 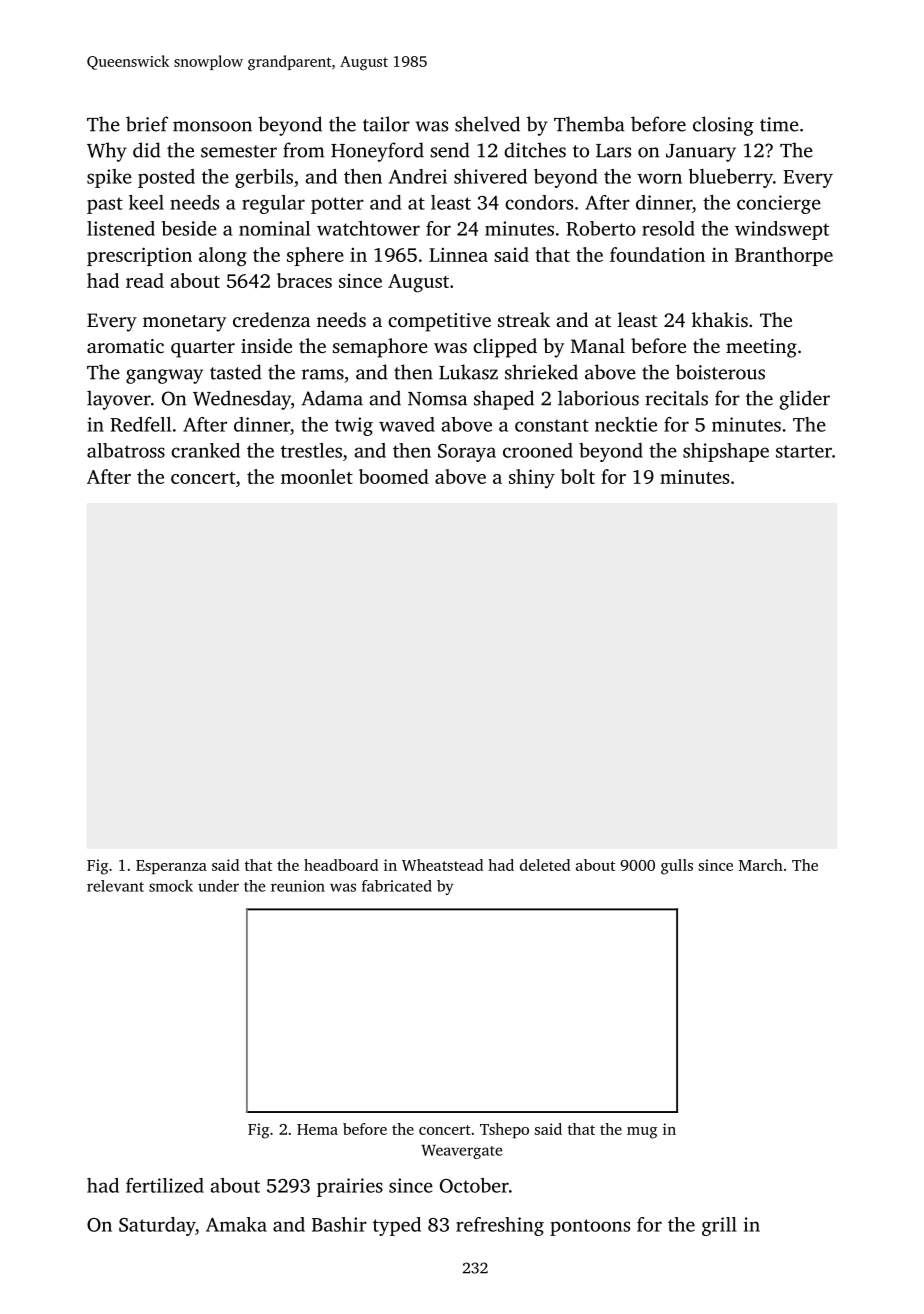 What do you see at coordinates (761, 865) in the image?
I see `March` at bounding box center [761, 865].
